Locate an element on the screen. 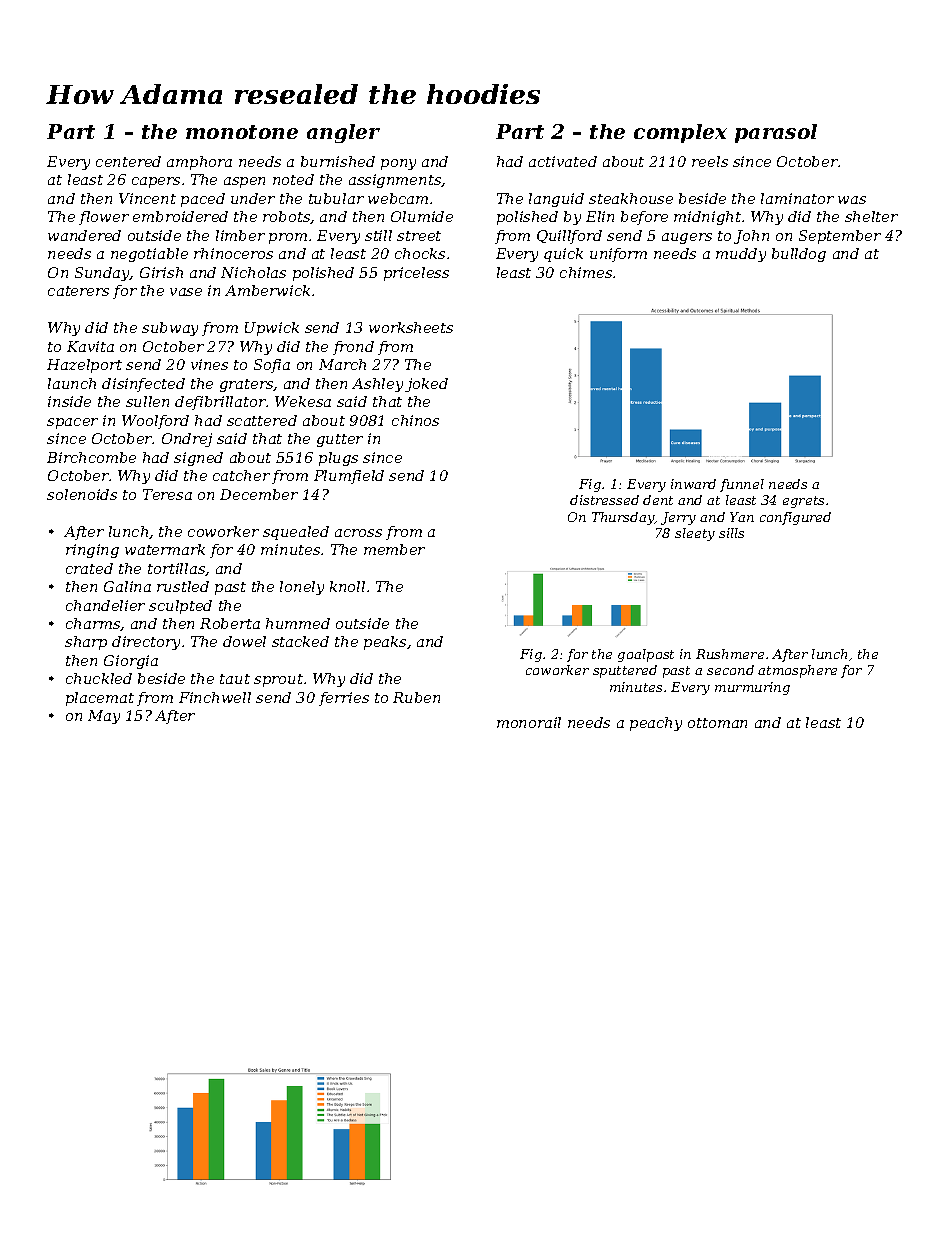  inside is located at coordinates (69, 401).
